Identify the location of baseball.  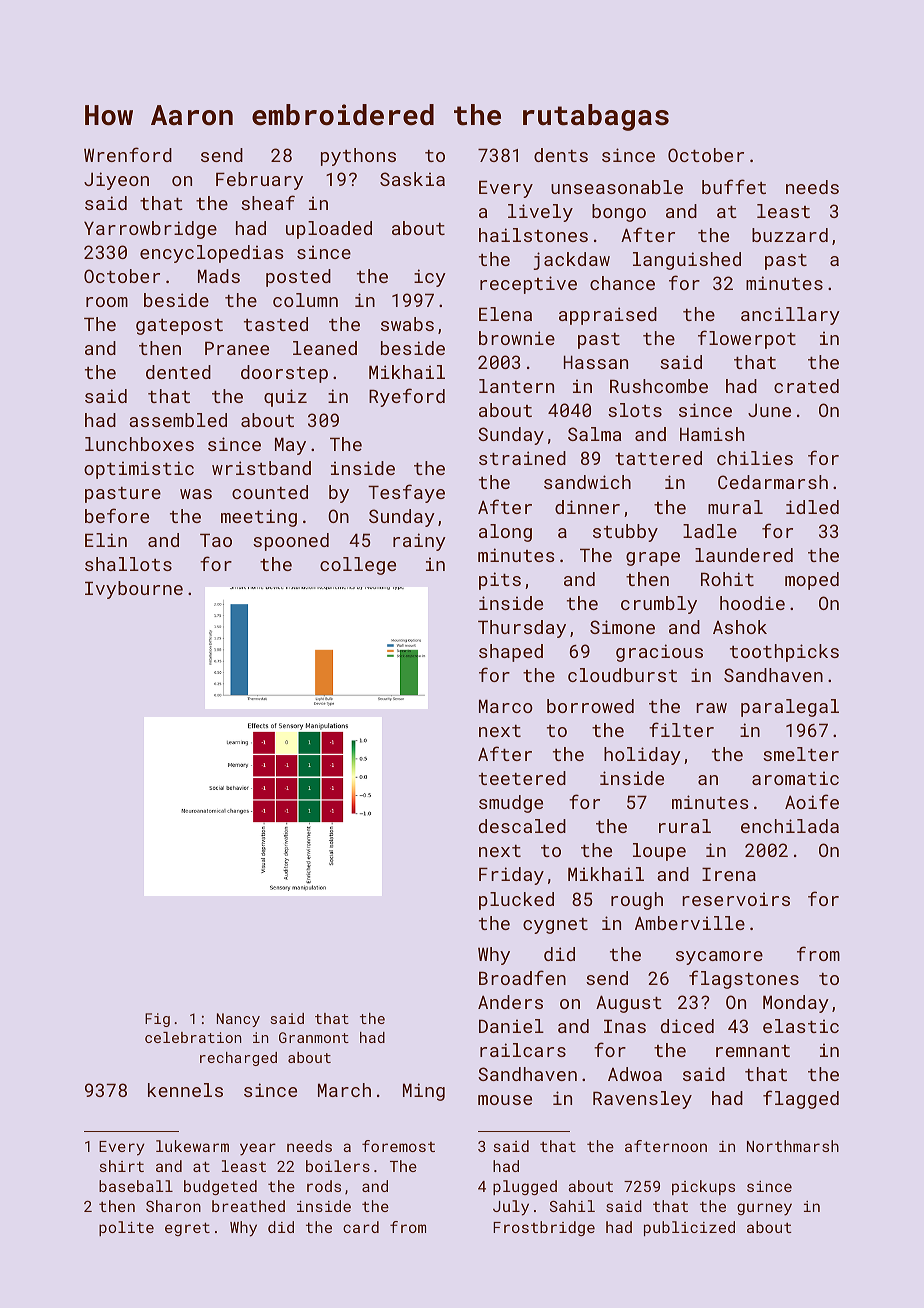
(136, 1186).
